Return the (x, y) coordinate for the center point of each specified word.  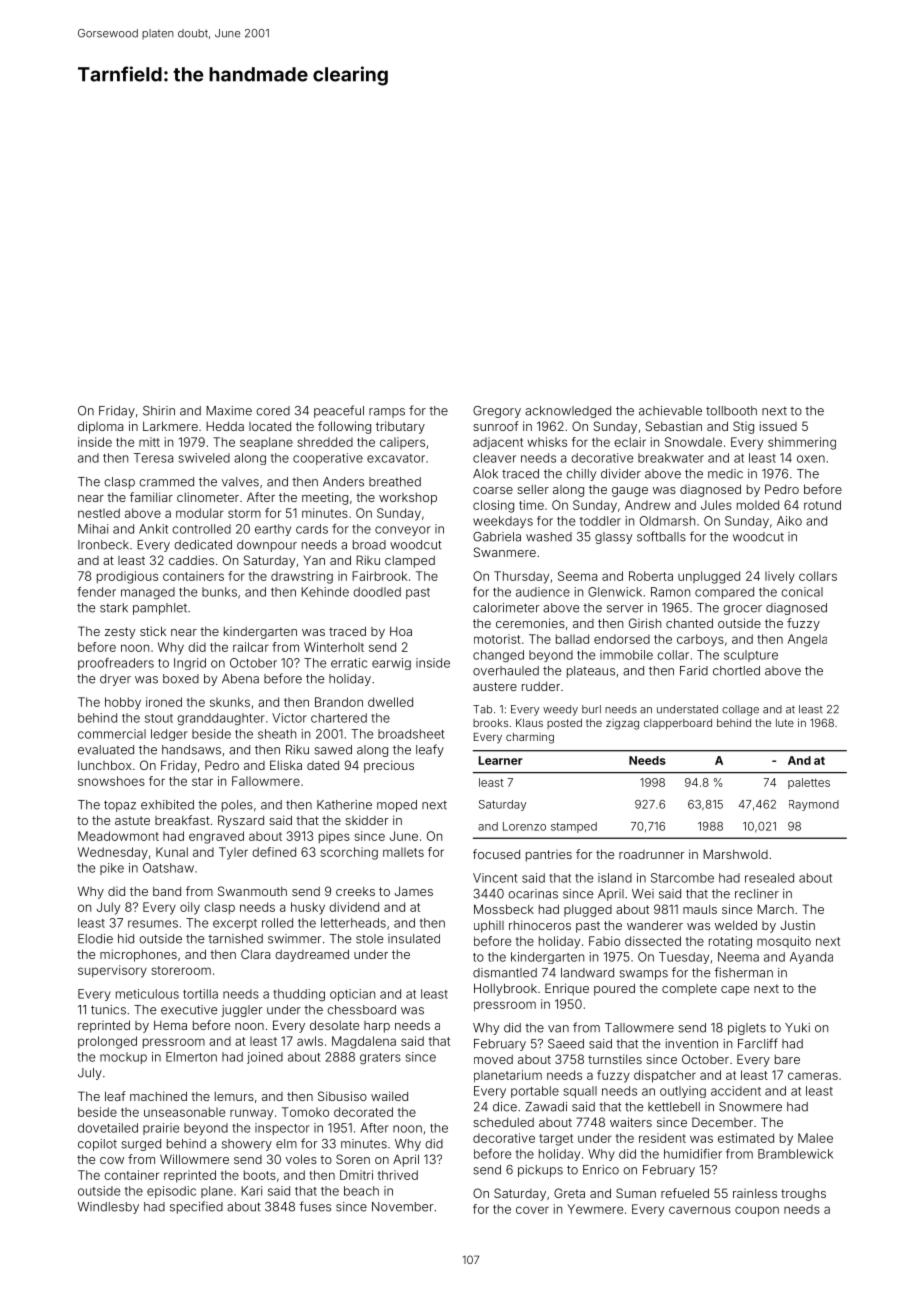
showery (247, 1145)
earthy (273, 530)
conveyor (403, 531)
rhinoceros (540, 925)
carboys (700, 640)
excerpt (235, 924)
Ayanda (811, 958)
